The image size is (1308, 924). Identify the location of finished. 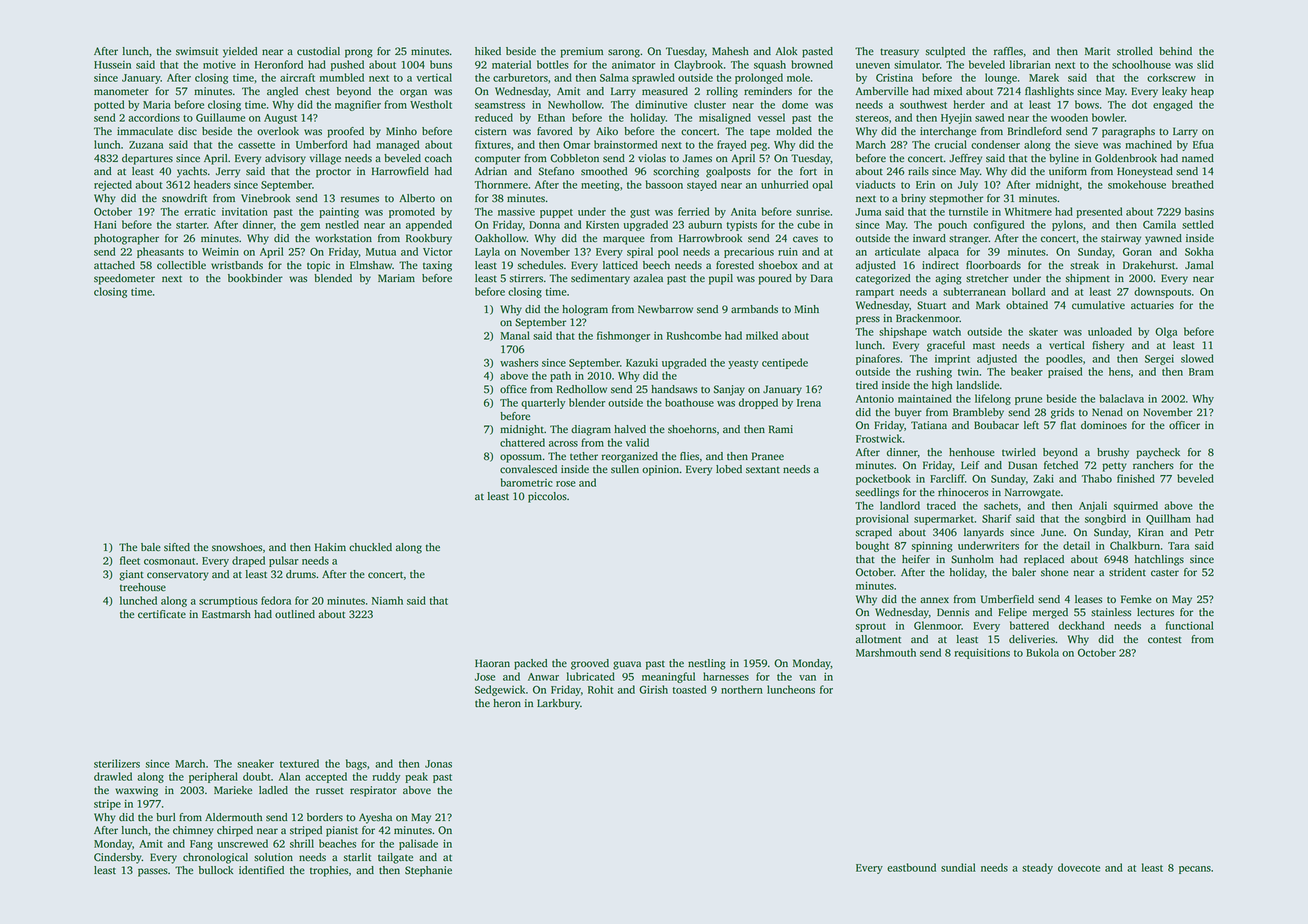
(1136, 478).
